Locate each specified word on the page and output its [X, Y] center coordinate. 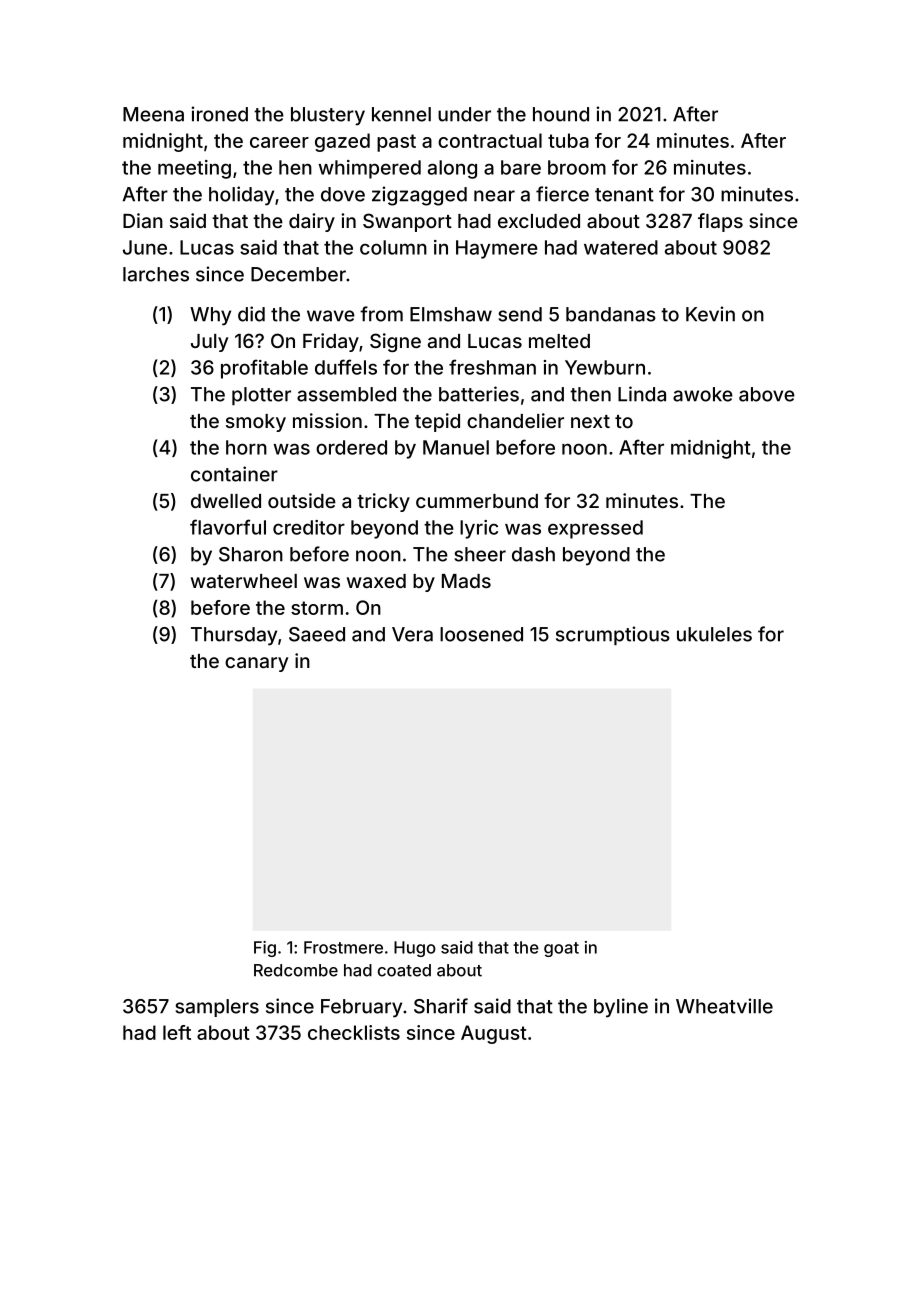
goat [561, 949]
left [177, 1032]
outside [302, 500]
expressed [595, 529]
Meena [153, 114]
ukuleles [714, 634]
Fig [265, 949]
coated [404, 970]
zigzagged [419, 196]
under [464, 114]
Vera [412, 634]
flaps [720, 222]
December [298, 274]
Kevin [710, 314]
